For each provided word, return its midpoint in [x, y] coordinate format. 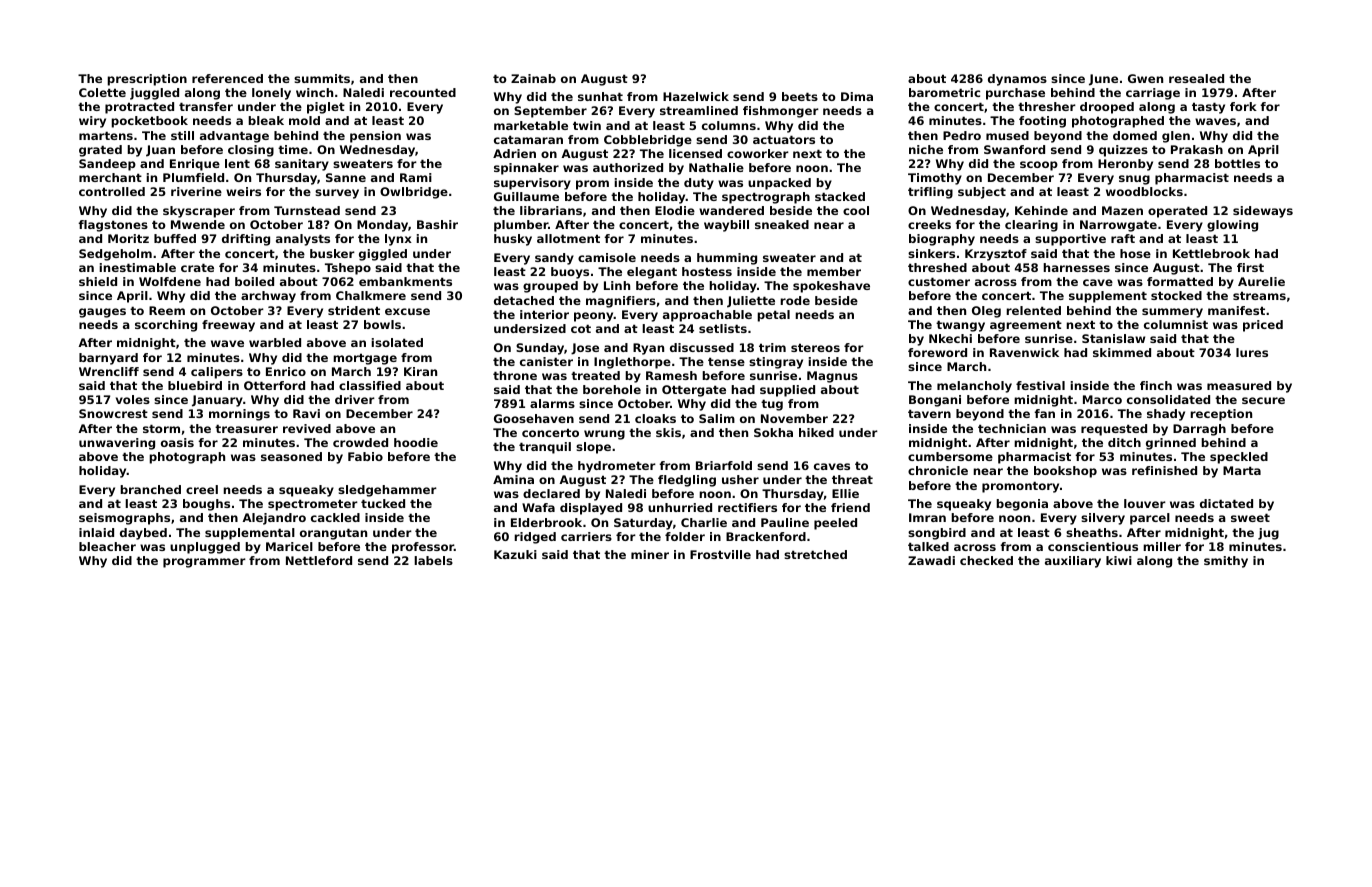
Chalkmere [371, 295]
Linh [617, 285]
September [550, 112]
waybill [726, 226]
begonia [1022, 505]
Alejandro [274, 519]
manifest [1236, 310]
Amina [513, 479]
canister [546, 361]
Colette [102, 92]
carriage [1153, 94]
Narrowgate [1118, 226]
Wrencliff [109, 371]
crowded [360, 442]
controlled [112, 191]
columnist [1176, 324]
